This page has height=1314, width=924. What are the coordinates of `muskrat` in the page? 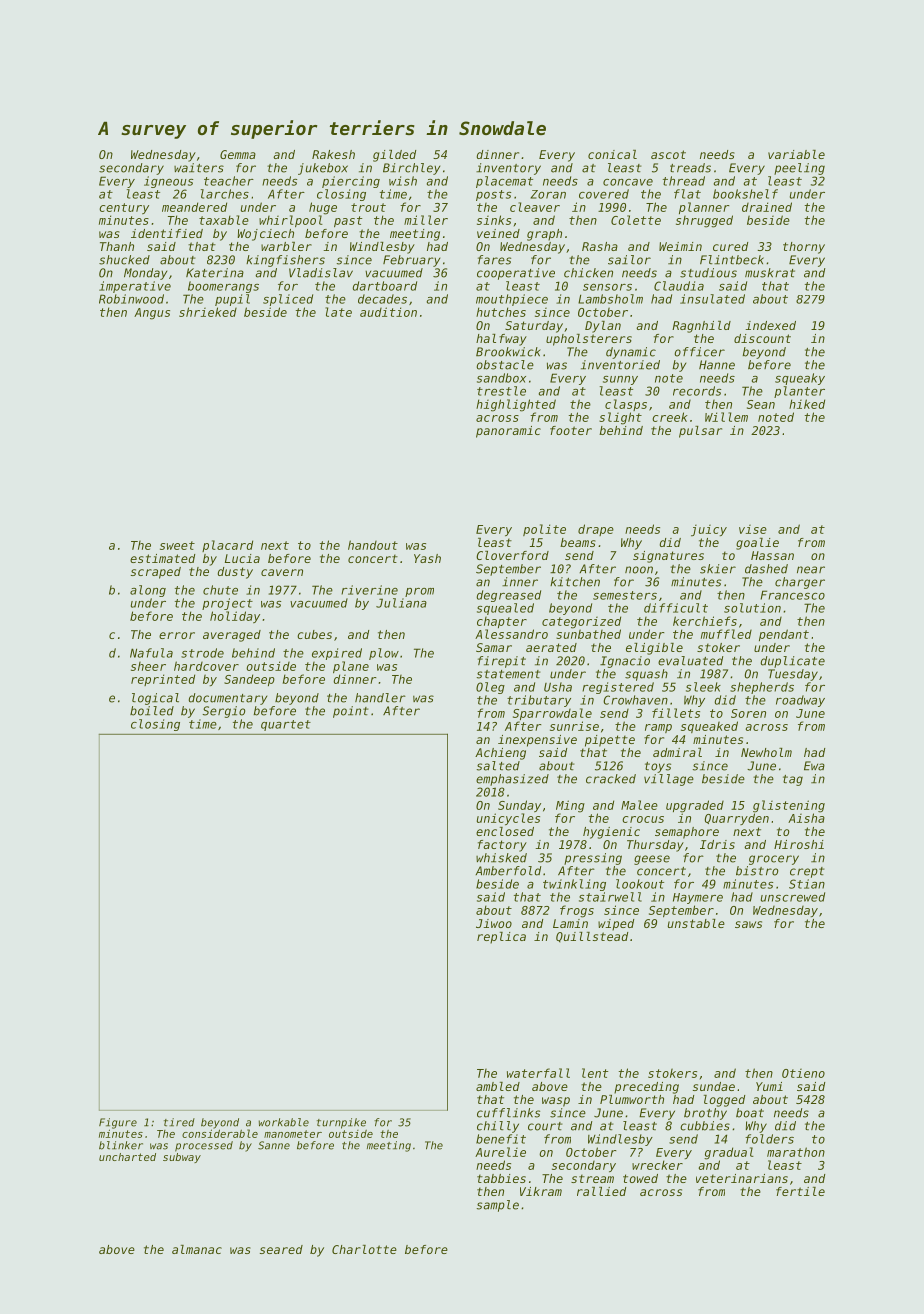 It's located at (770, 273).
